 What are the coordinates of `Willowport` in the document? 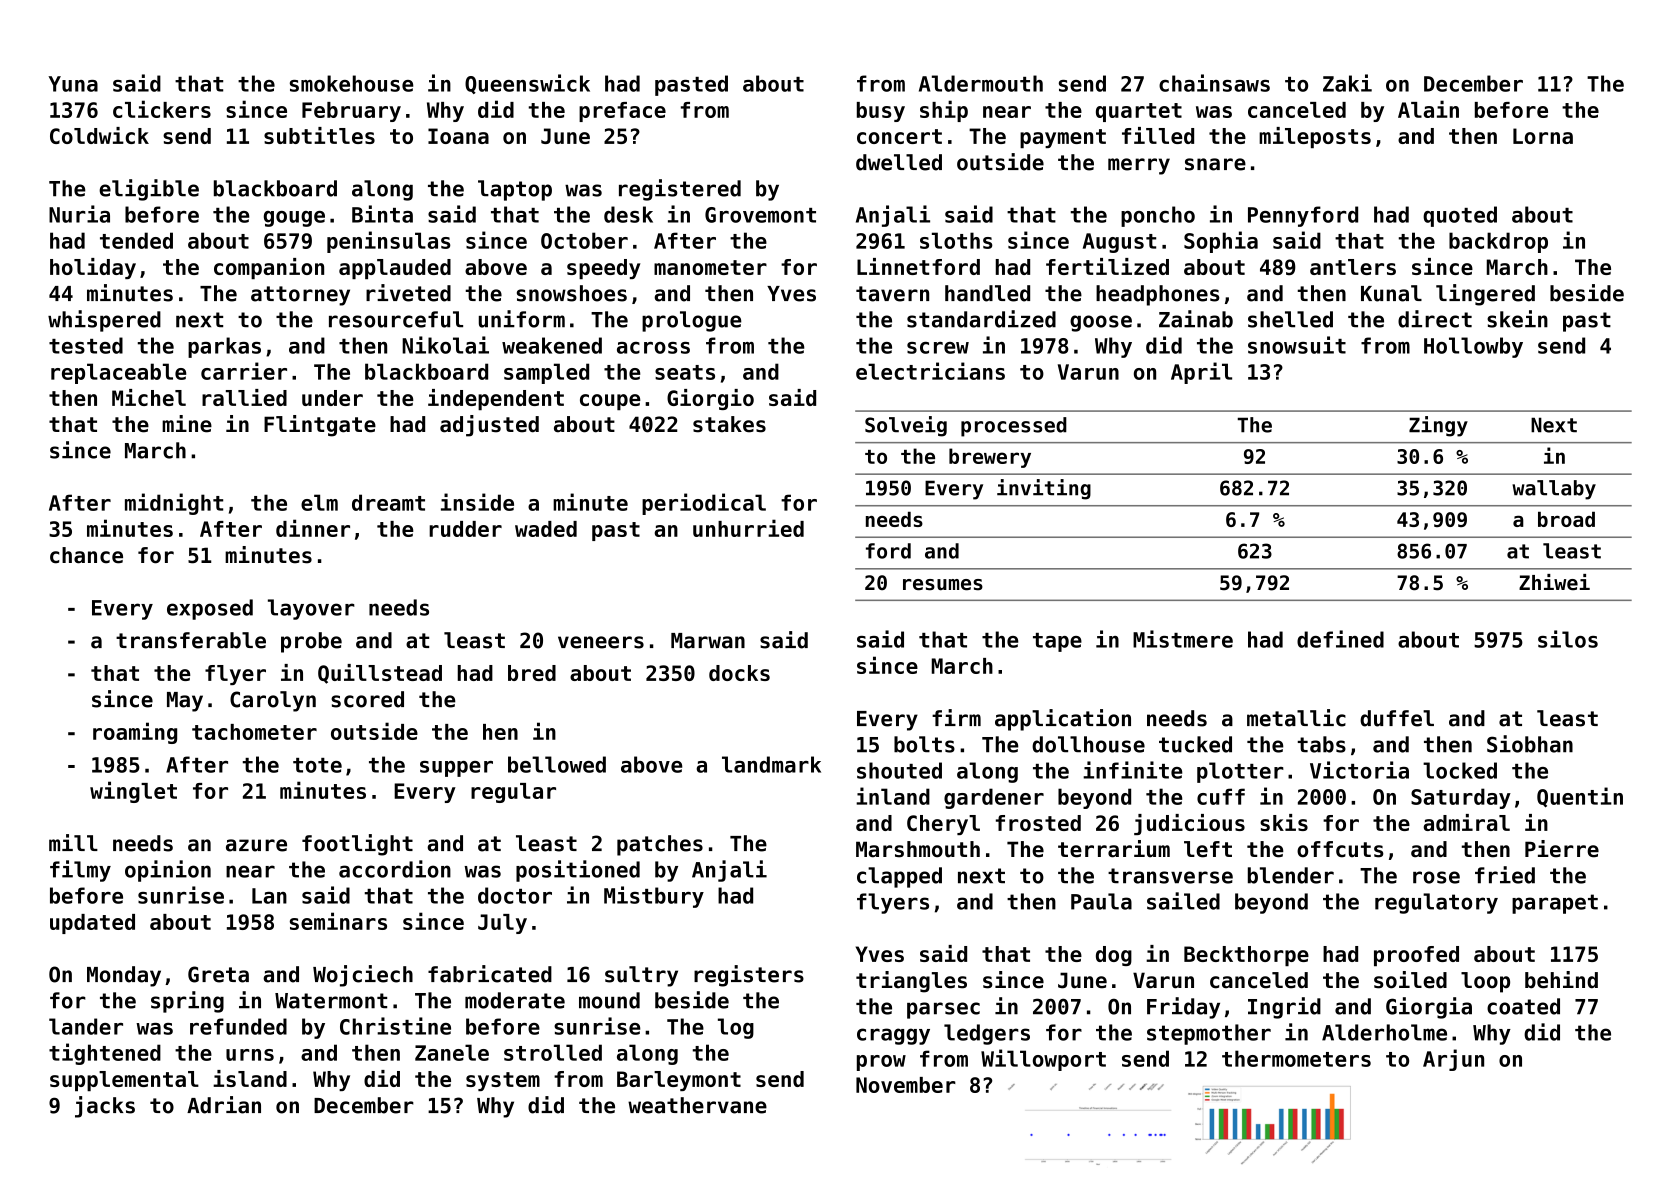 It's located at (1043, 1060).
